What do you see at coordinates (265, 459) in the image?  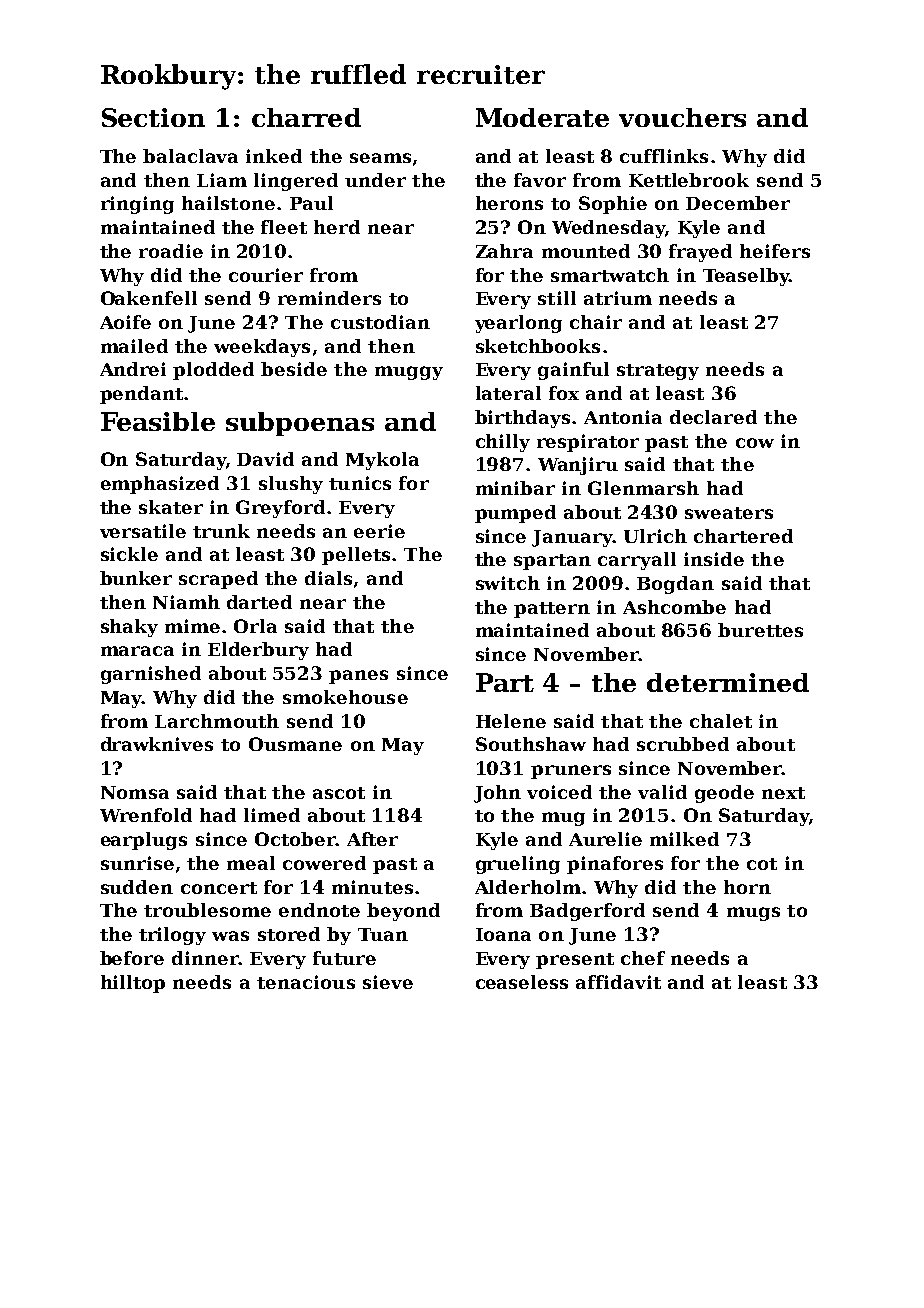 I see `David` at bounding box center [265, 459].
